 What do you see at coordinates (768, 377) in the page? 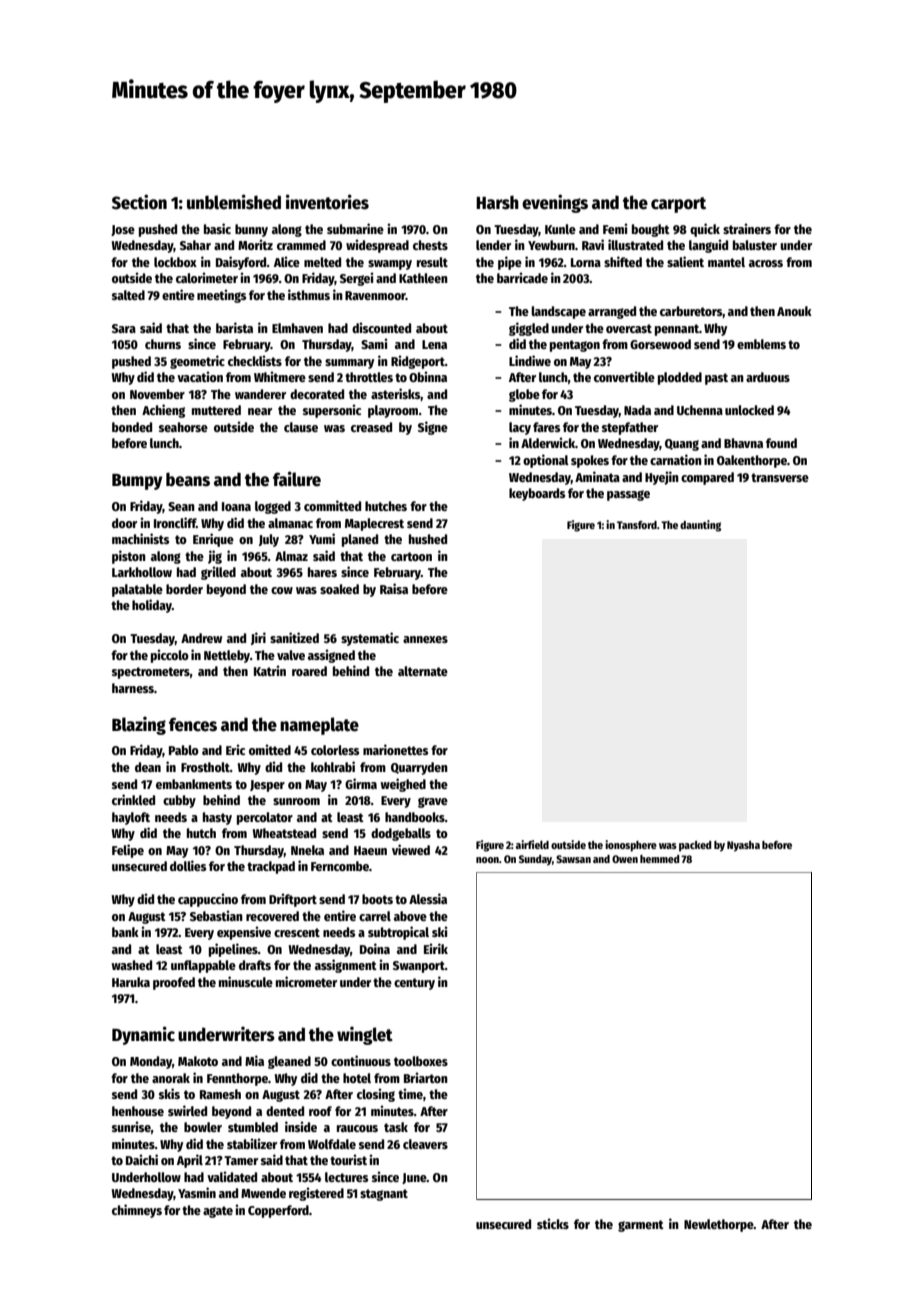
I see `arduous` at bounding box center [768, 377].
